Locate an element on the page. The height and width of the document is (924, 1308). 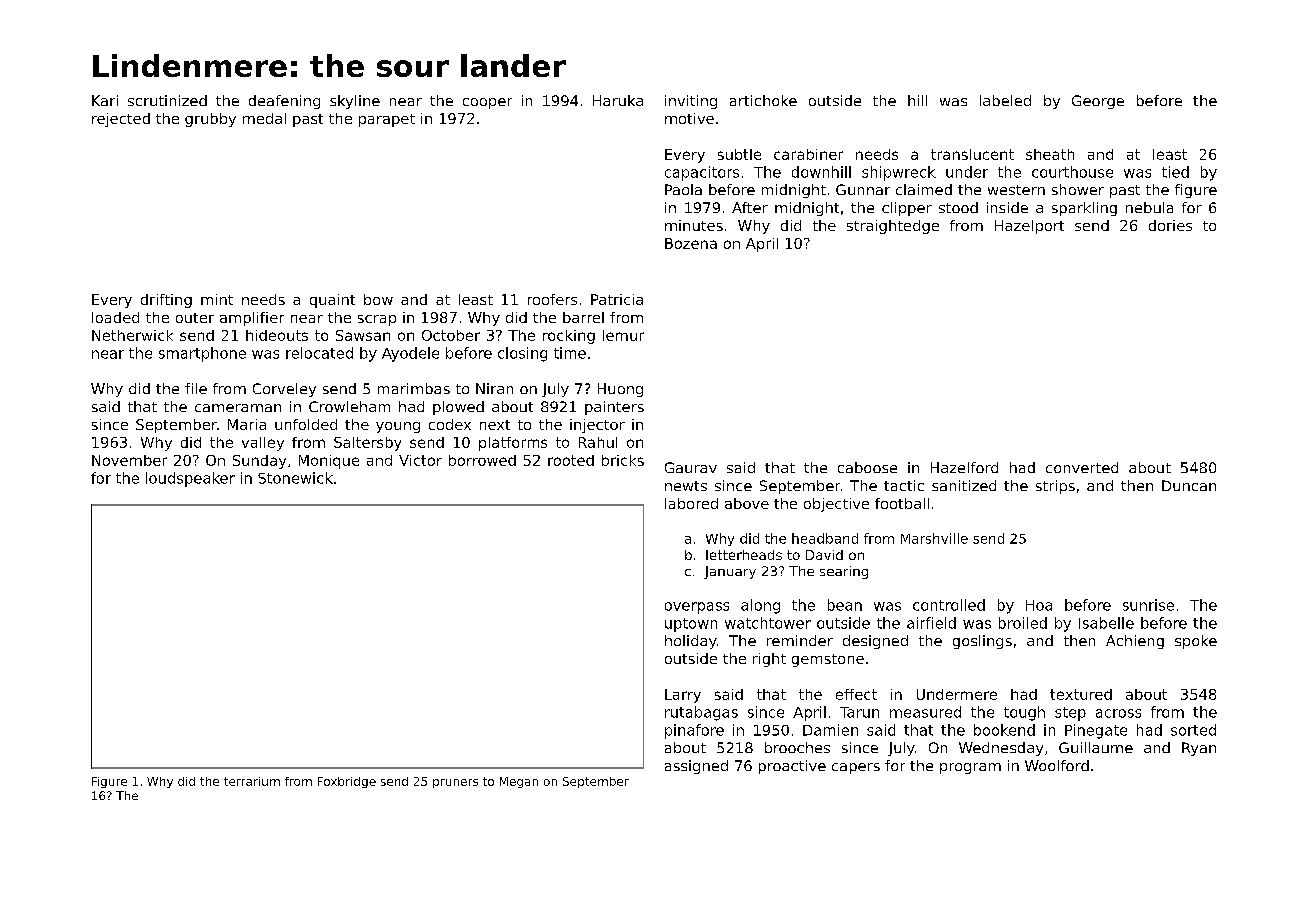
Megan is located at coordinates (519, 782).
